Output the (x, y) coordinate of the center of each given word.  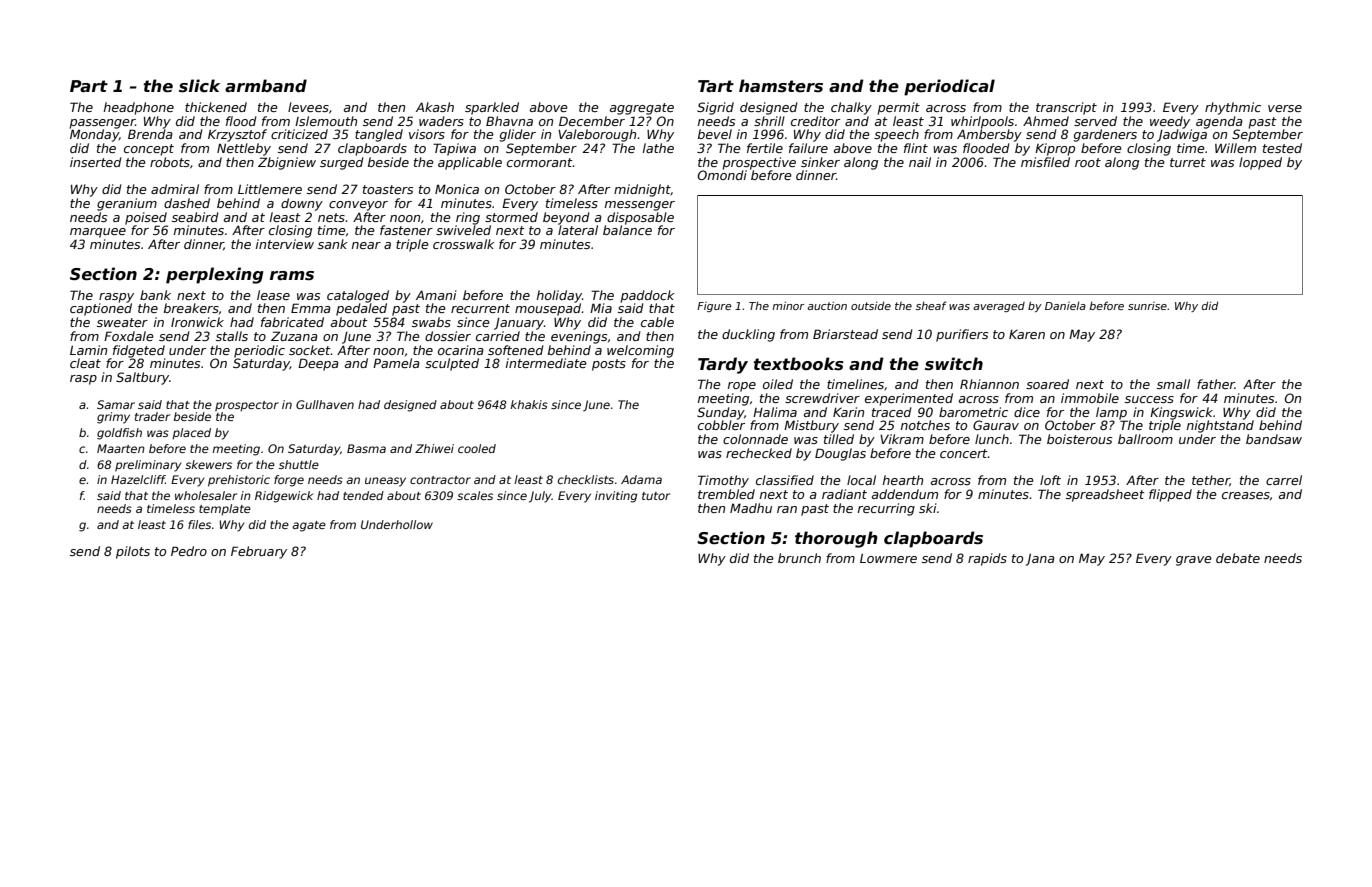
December (592, 121)
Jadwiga (1182, 135)
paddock (647, 296)
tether (1211, 480)
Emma (311, 308)
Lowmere (888, 558)
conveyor (358, 206)
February (259, 552)
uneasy (385, 482)
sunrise (1147, 306)
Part (89, 86)
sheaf (931, 305)
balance (627, 230)
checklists (586, 479)
